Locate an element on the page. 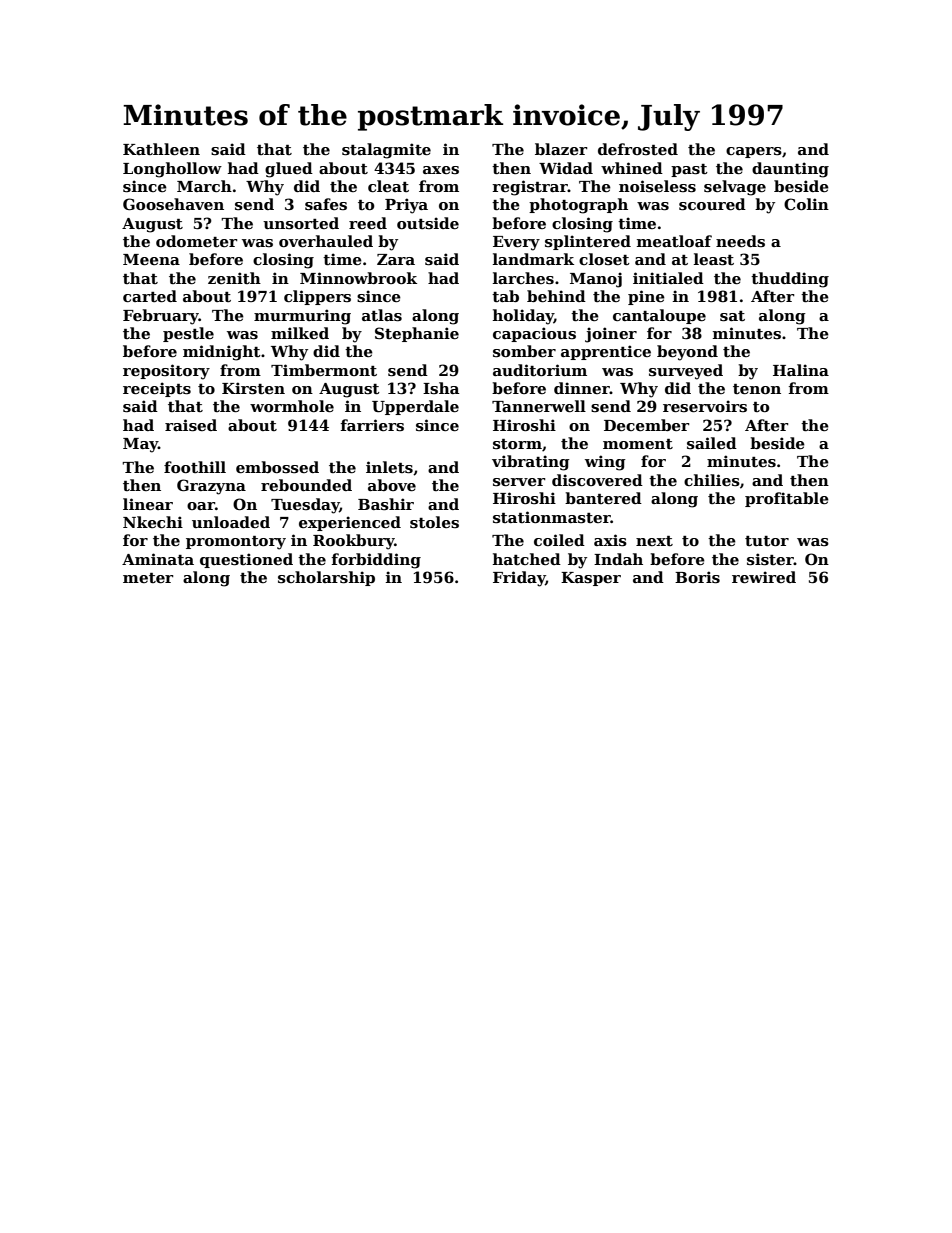 The height and width of the page is (1233, 952). stationmaster is located at coordinates (552, 517).
